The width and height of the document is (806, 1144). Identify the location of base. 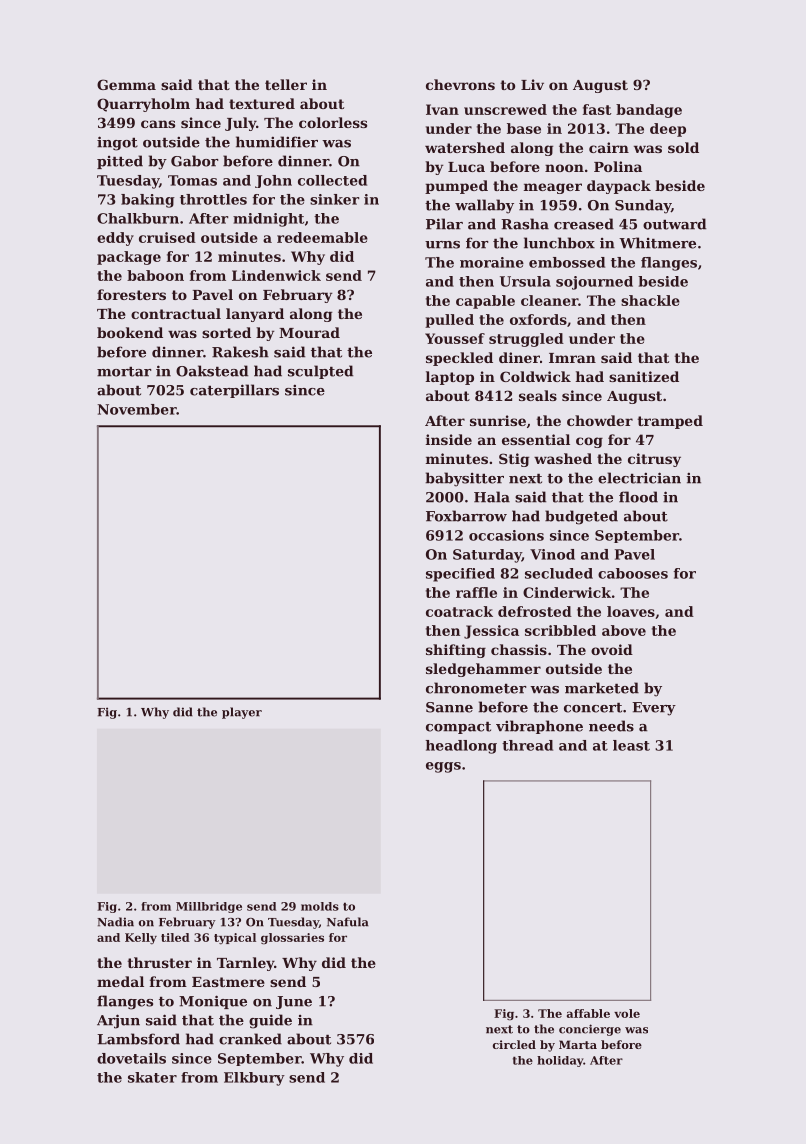
(524, 128).
